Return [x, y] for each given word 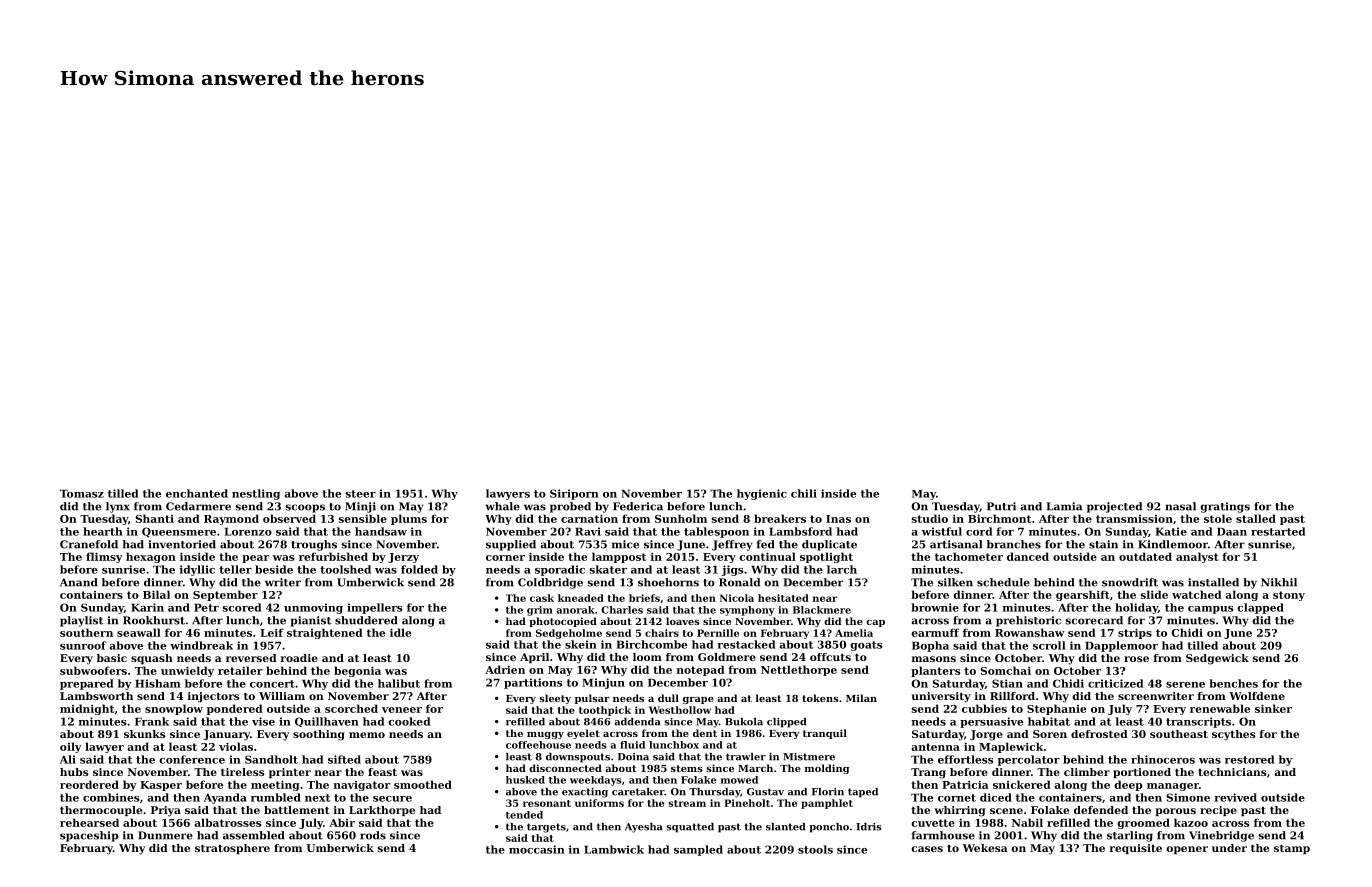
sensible [363, 518]
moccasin [537, 849]
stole [1218, 518]
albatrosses [227, 822]
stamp [1292, 849]
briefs [644, 598]
